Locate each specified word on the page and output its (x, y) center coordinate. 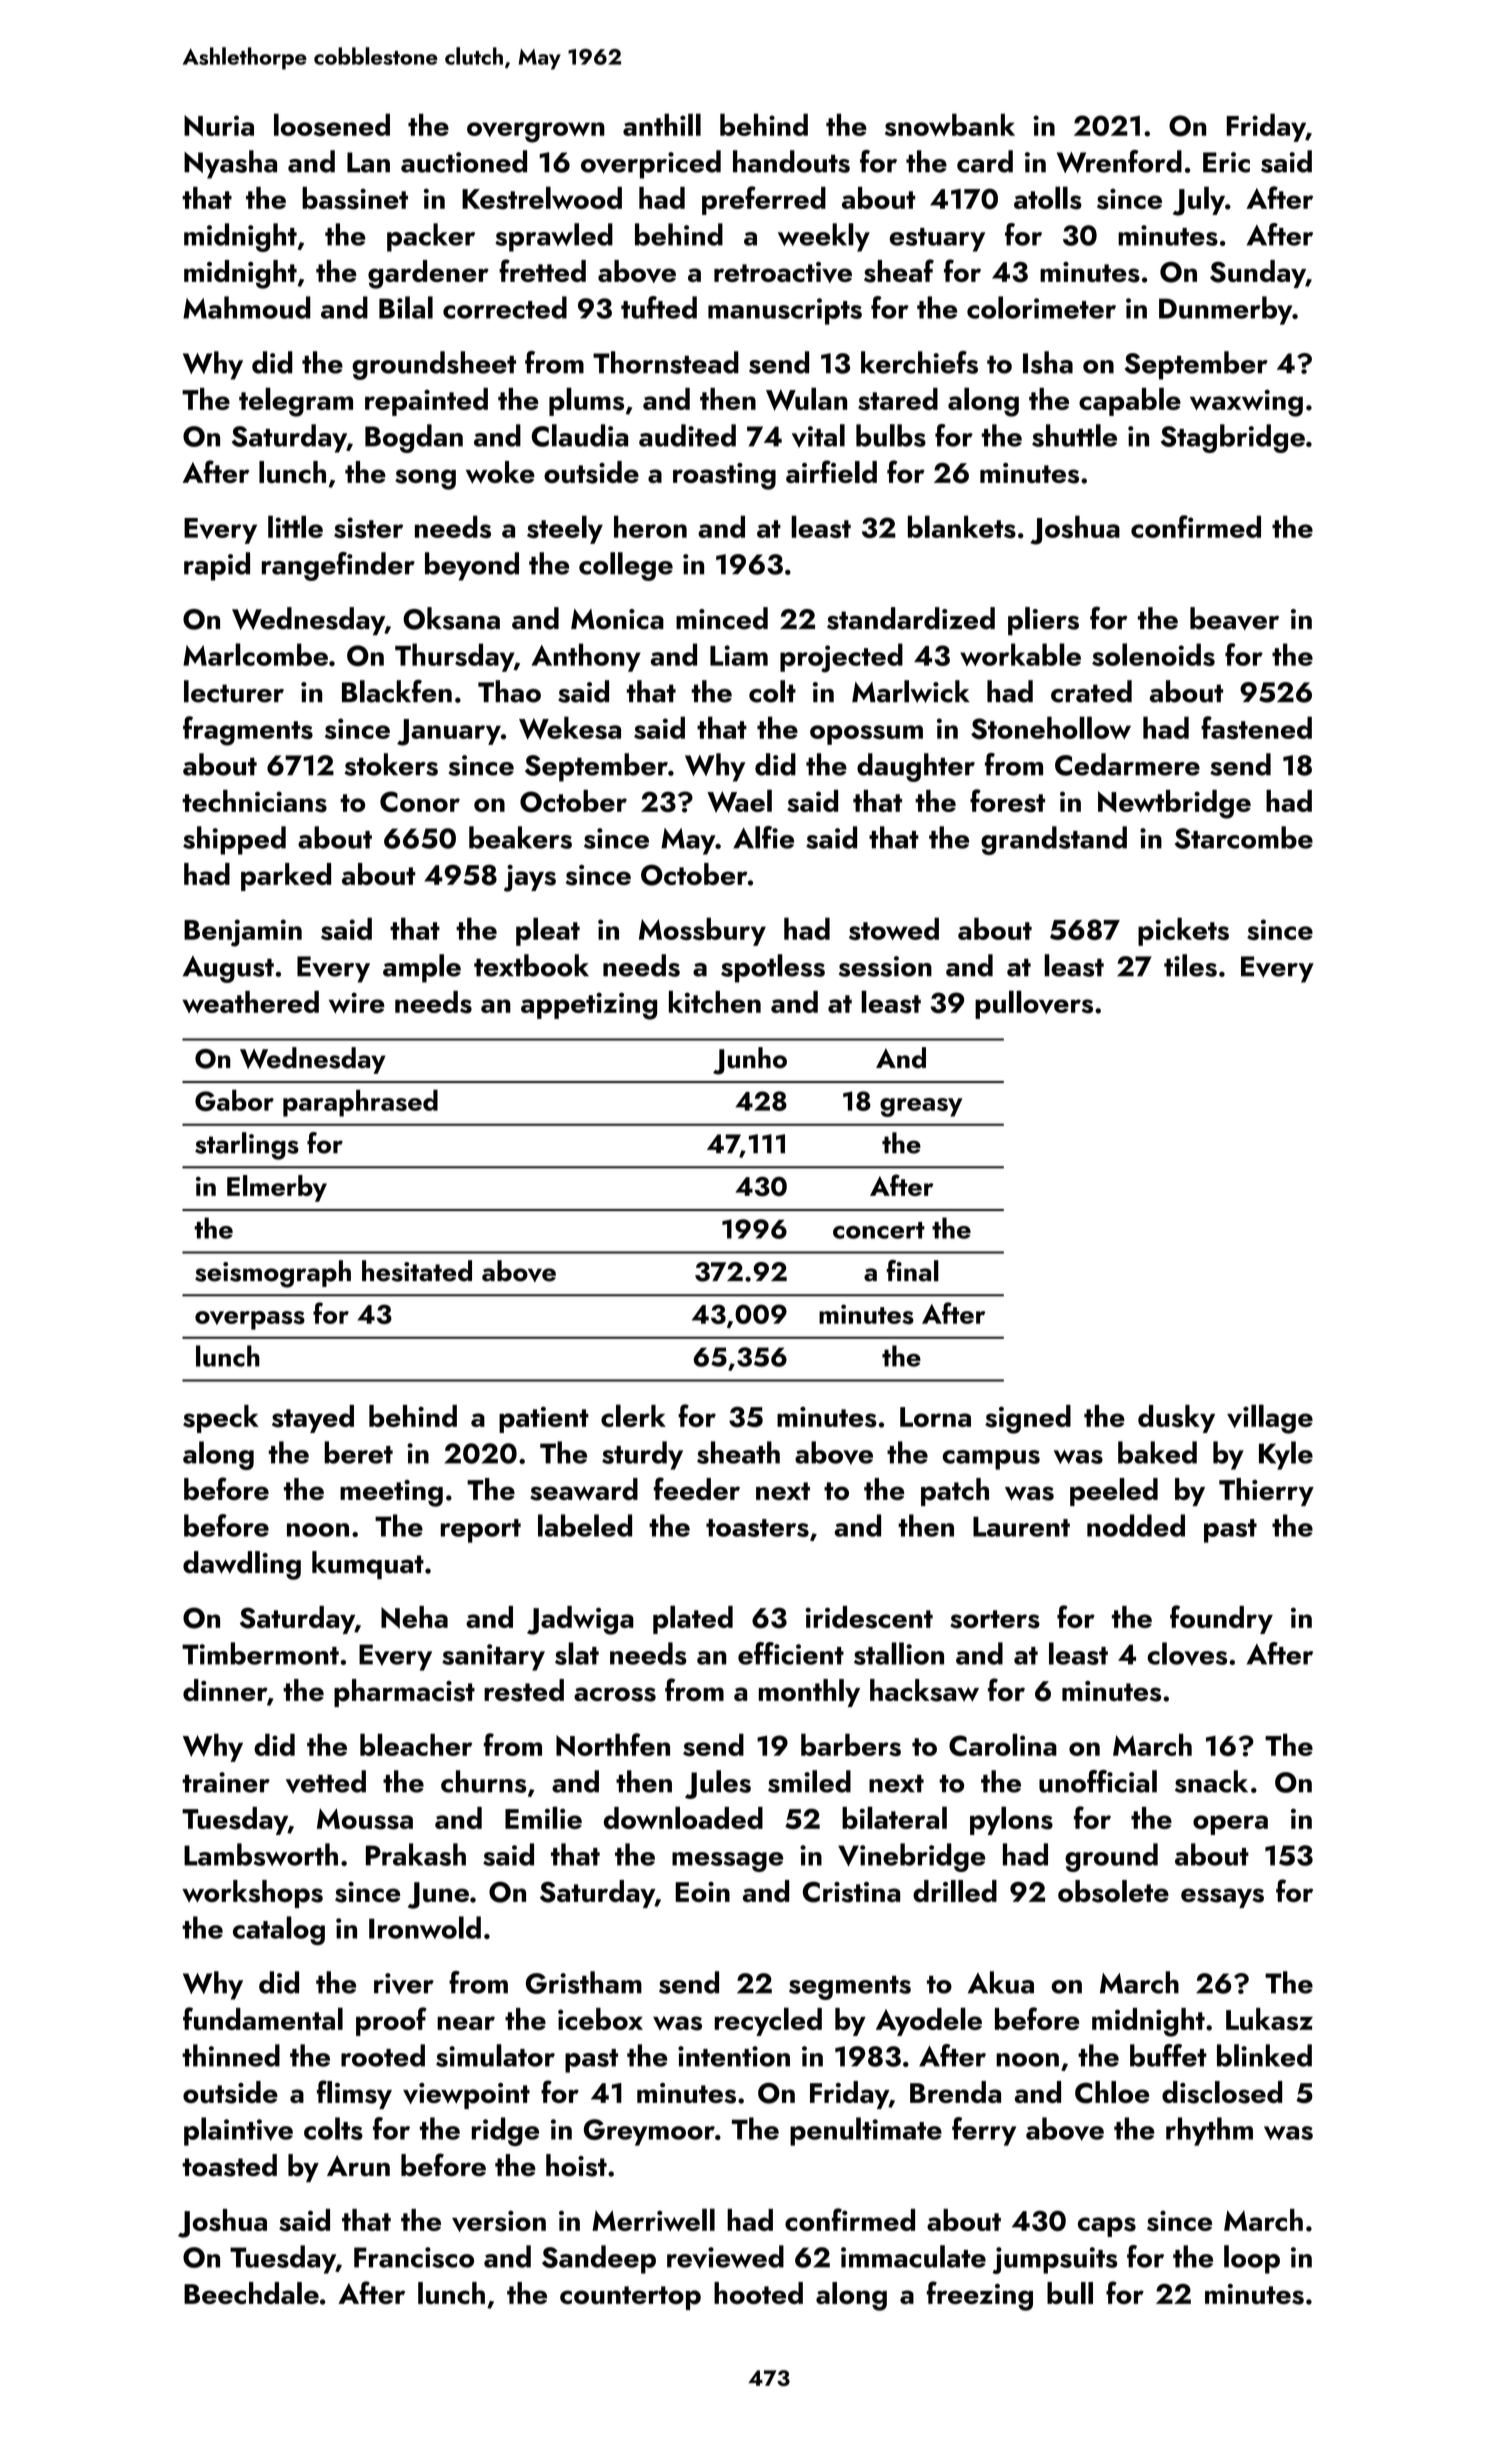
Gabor (234, 1100)
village (1270, 1419)
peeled (1114, 1492)
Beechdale (251, 2293)
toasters (757, 1528)
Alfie (763, 837)
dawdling (242, 1565)
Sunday (1258, 274)
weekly (824, 237)
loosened (332, 124)
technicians (254, 801)
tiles (1190, 965)
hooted (758, 2293)
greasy (921, 1107)
